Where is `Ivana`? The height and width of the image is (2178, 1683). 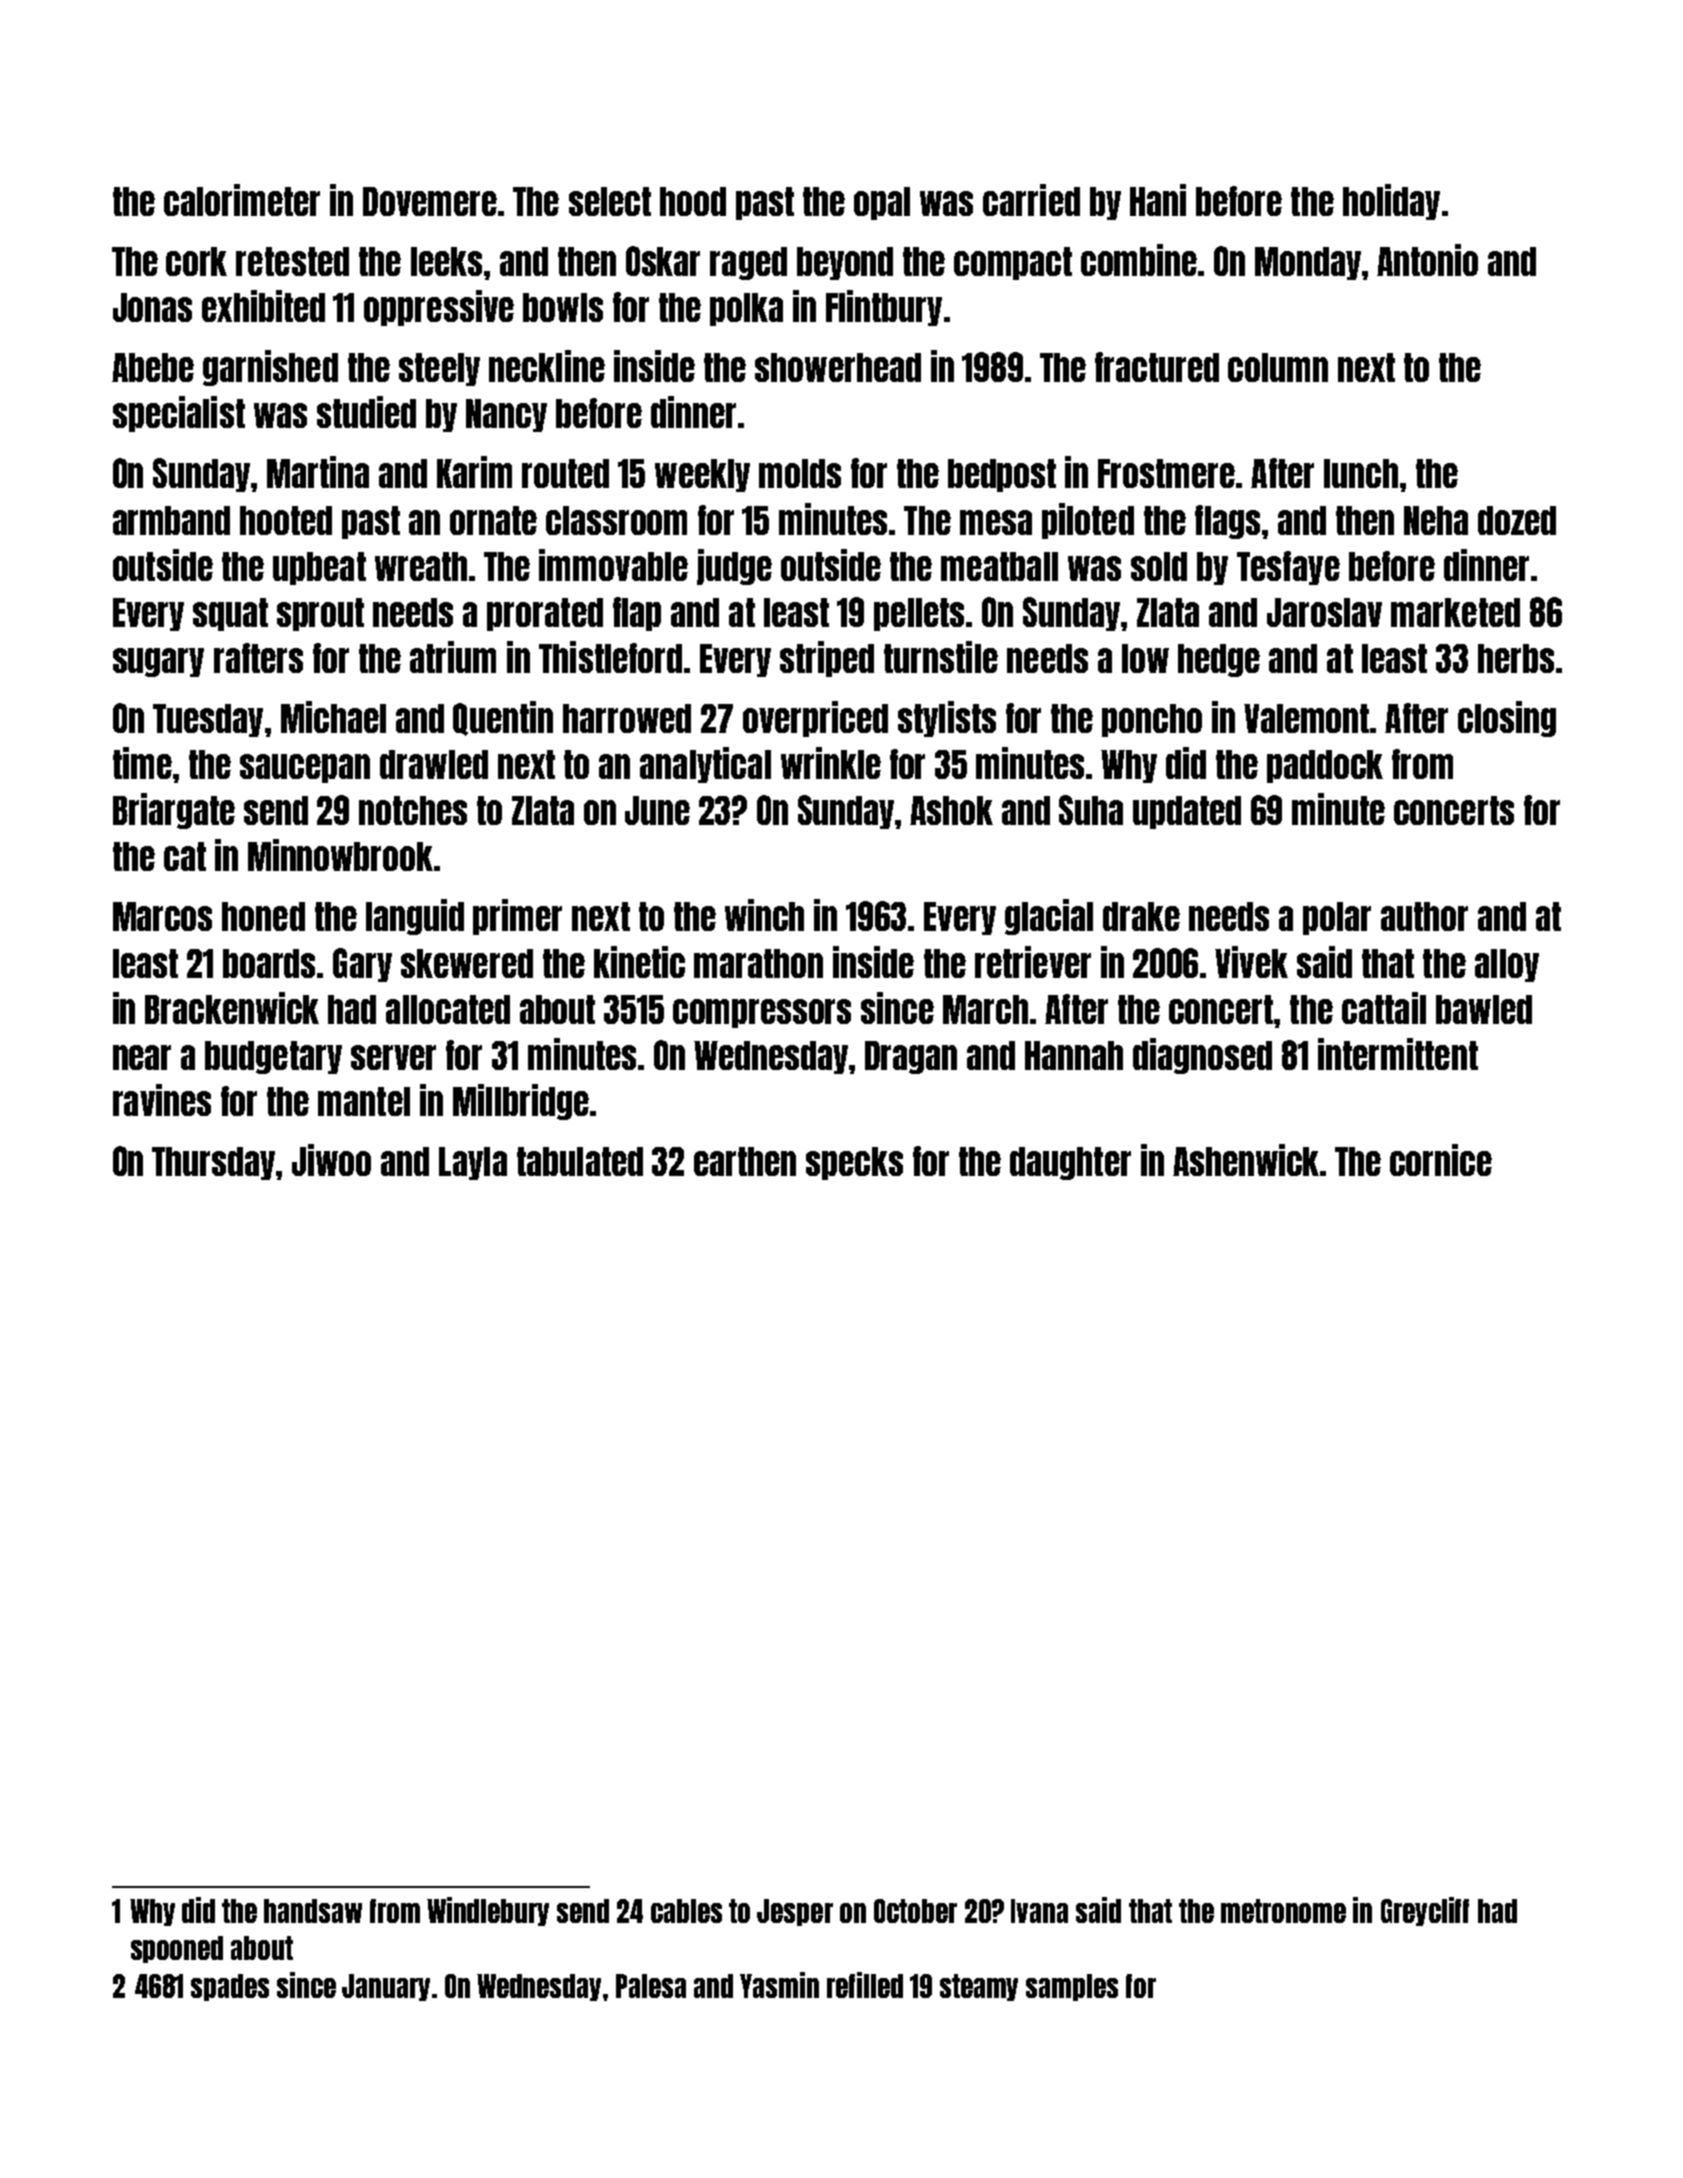 Ivana is located at coordinates (1039, 1911).
